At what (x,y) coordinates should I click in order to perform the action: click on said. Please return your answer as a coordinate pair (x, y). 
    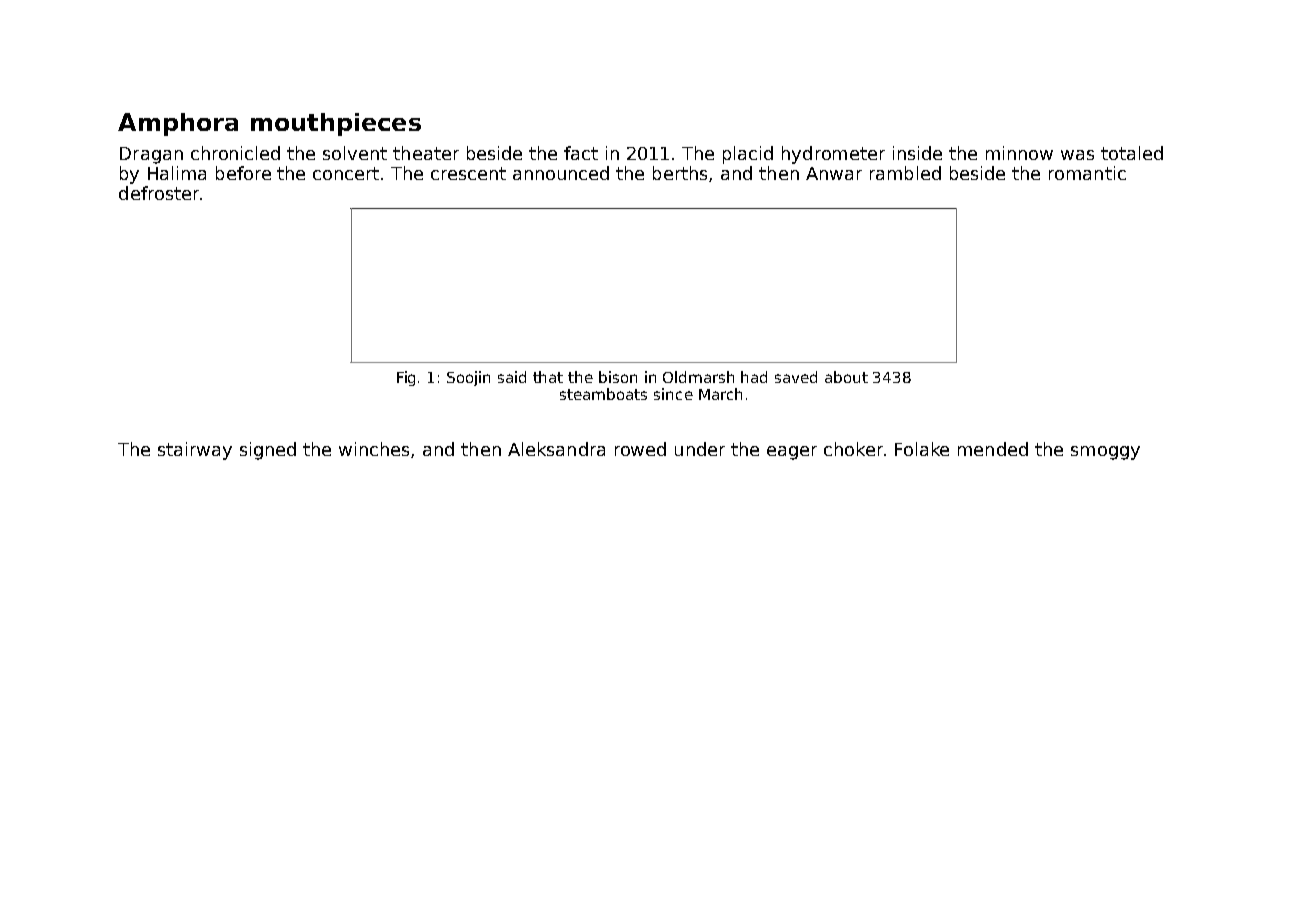
    Looking at the image, I should click on (512, 377).
